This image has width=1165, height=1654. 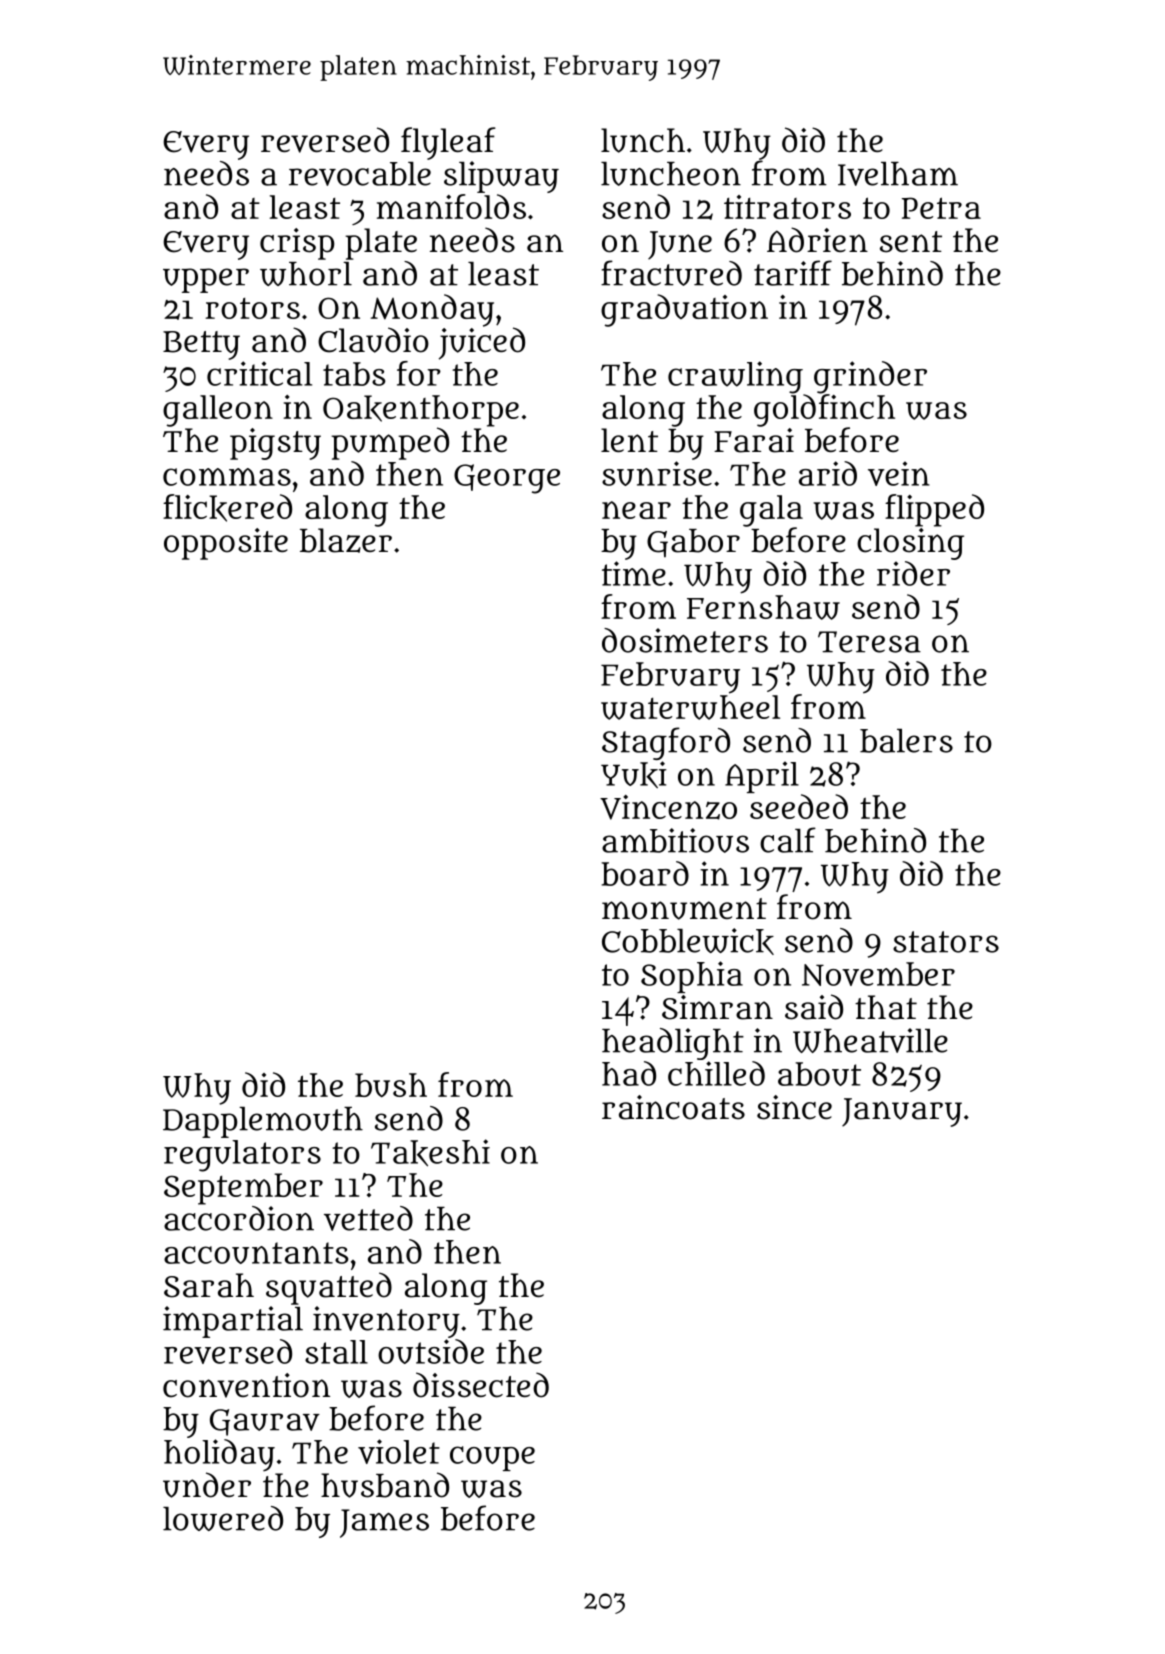 I want to click on board, so click(x=645, y=873).
